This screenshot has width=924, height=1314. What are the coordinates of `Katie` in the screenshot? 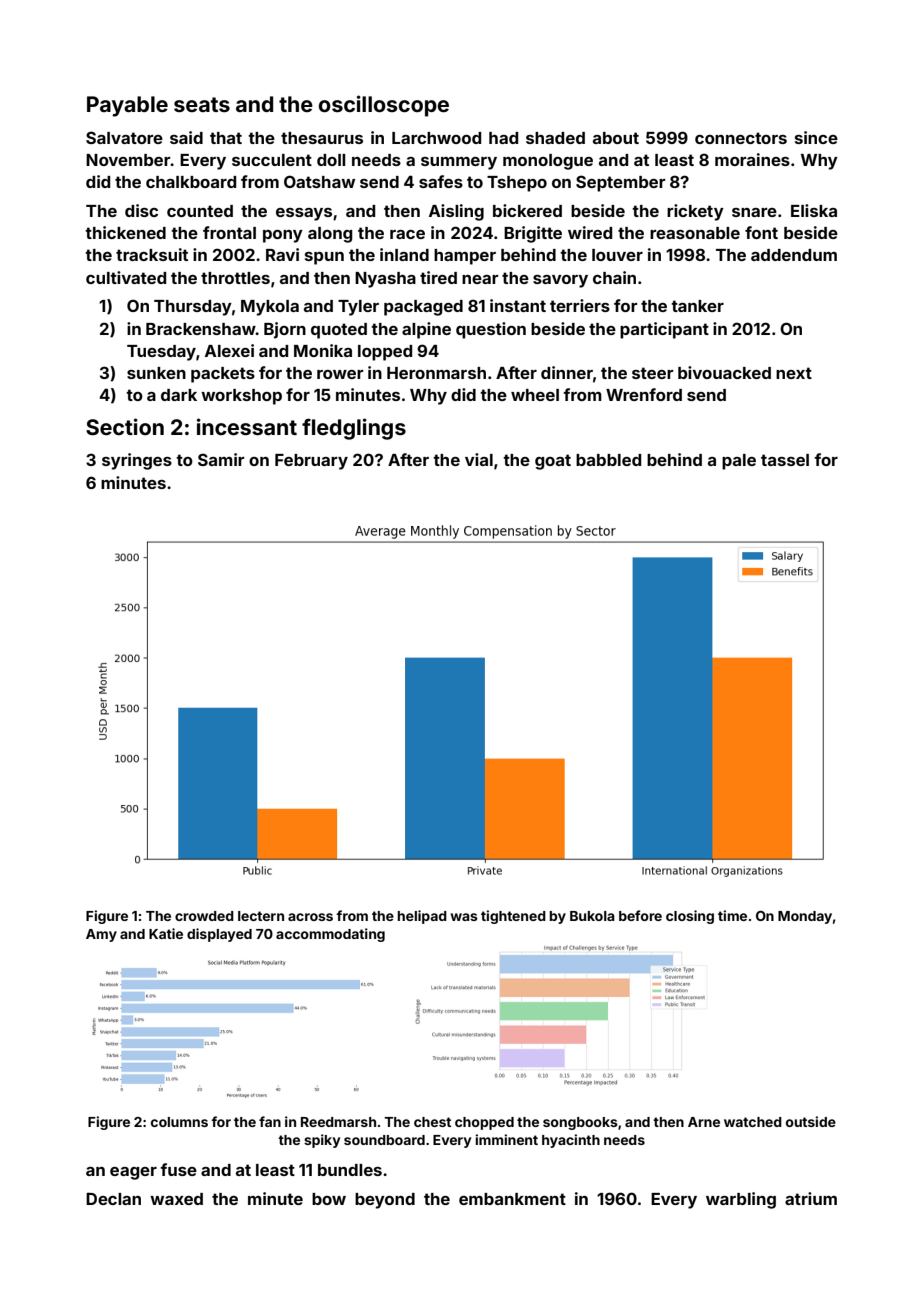 It's located at (166, 933).
